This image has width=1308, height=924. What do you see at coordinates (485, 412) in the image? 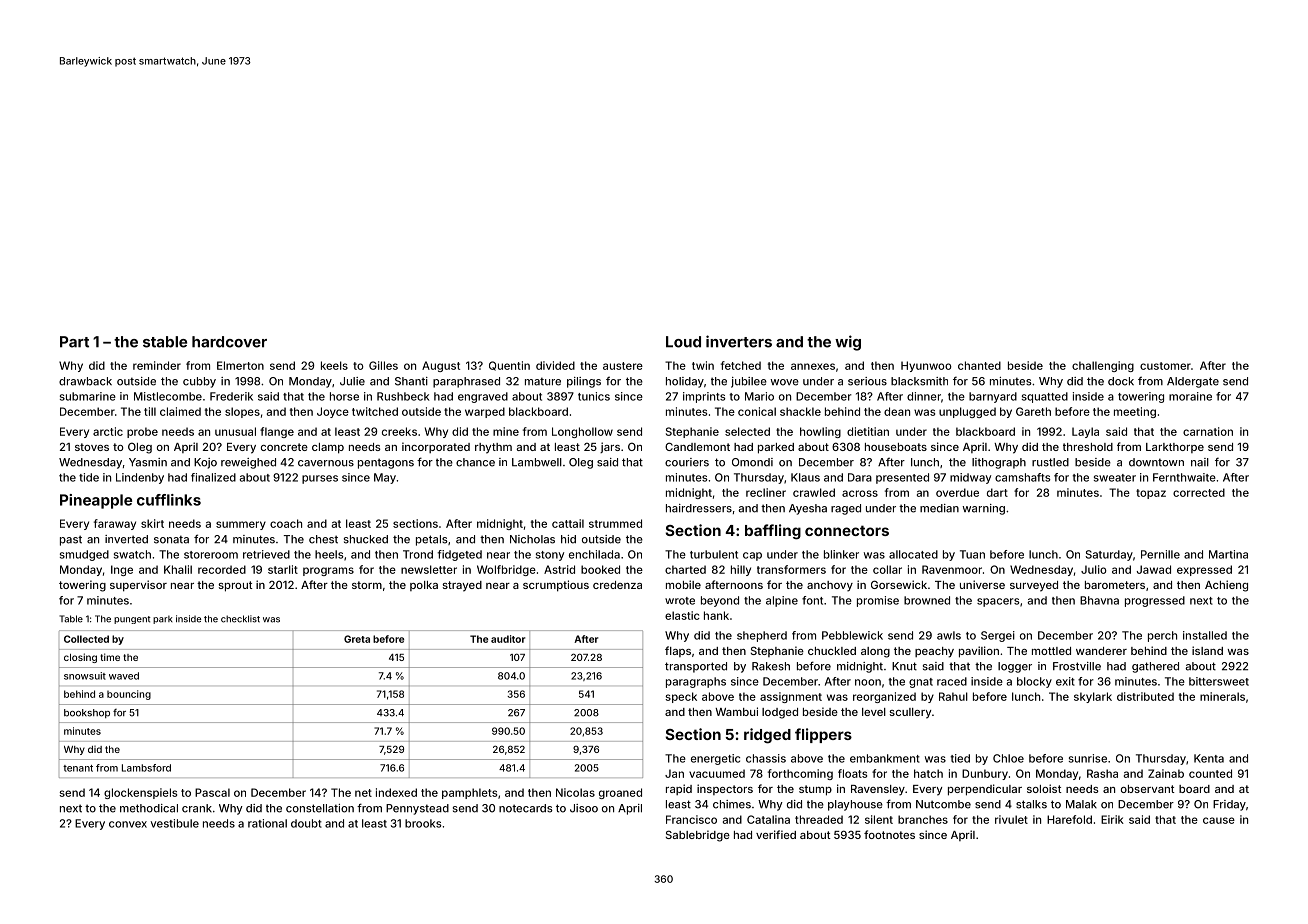
I see `warped` at bounding box center [485, 412].
